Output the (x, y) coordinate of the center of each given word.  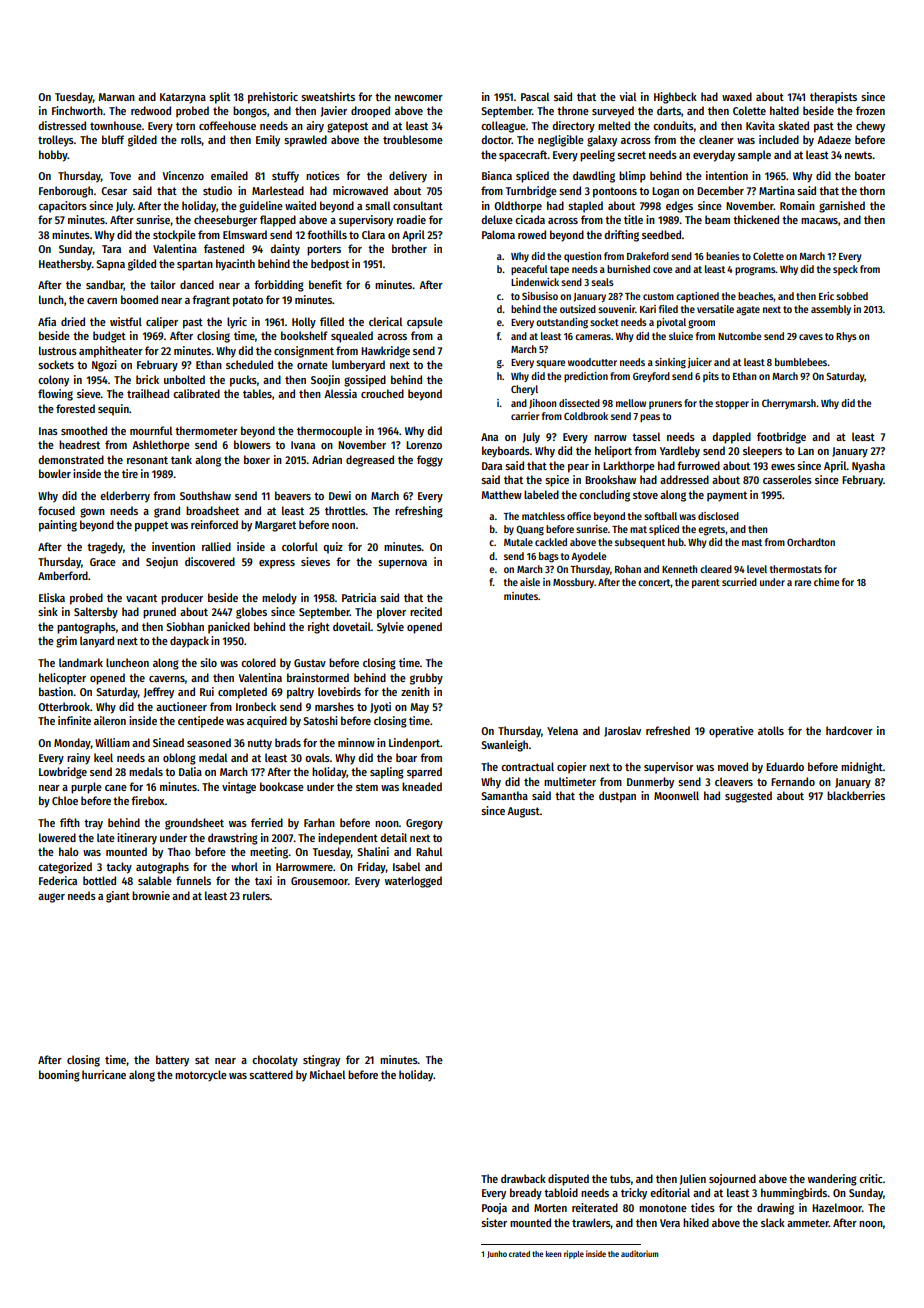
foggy (430, 461)
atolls (771, 730)
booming (59, 1076)
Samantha (504, 795)
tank (181, 459)
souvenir (616, 309)
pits (711, 377)
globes (251, 613)
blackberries (856, 795)
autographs (162, 868)
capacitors (62, 207)
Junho (497, 1254)
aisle (530, 582)
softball (660, 516)
